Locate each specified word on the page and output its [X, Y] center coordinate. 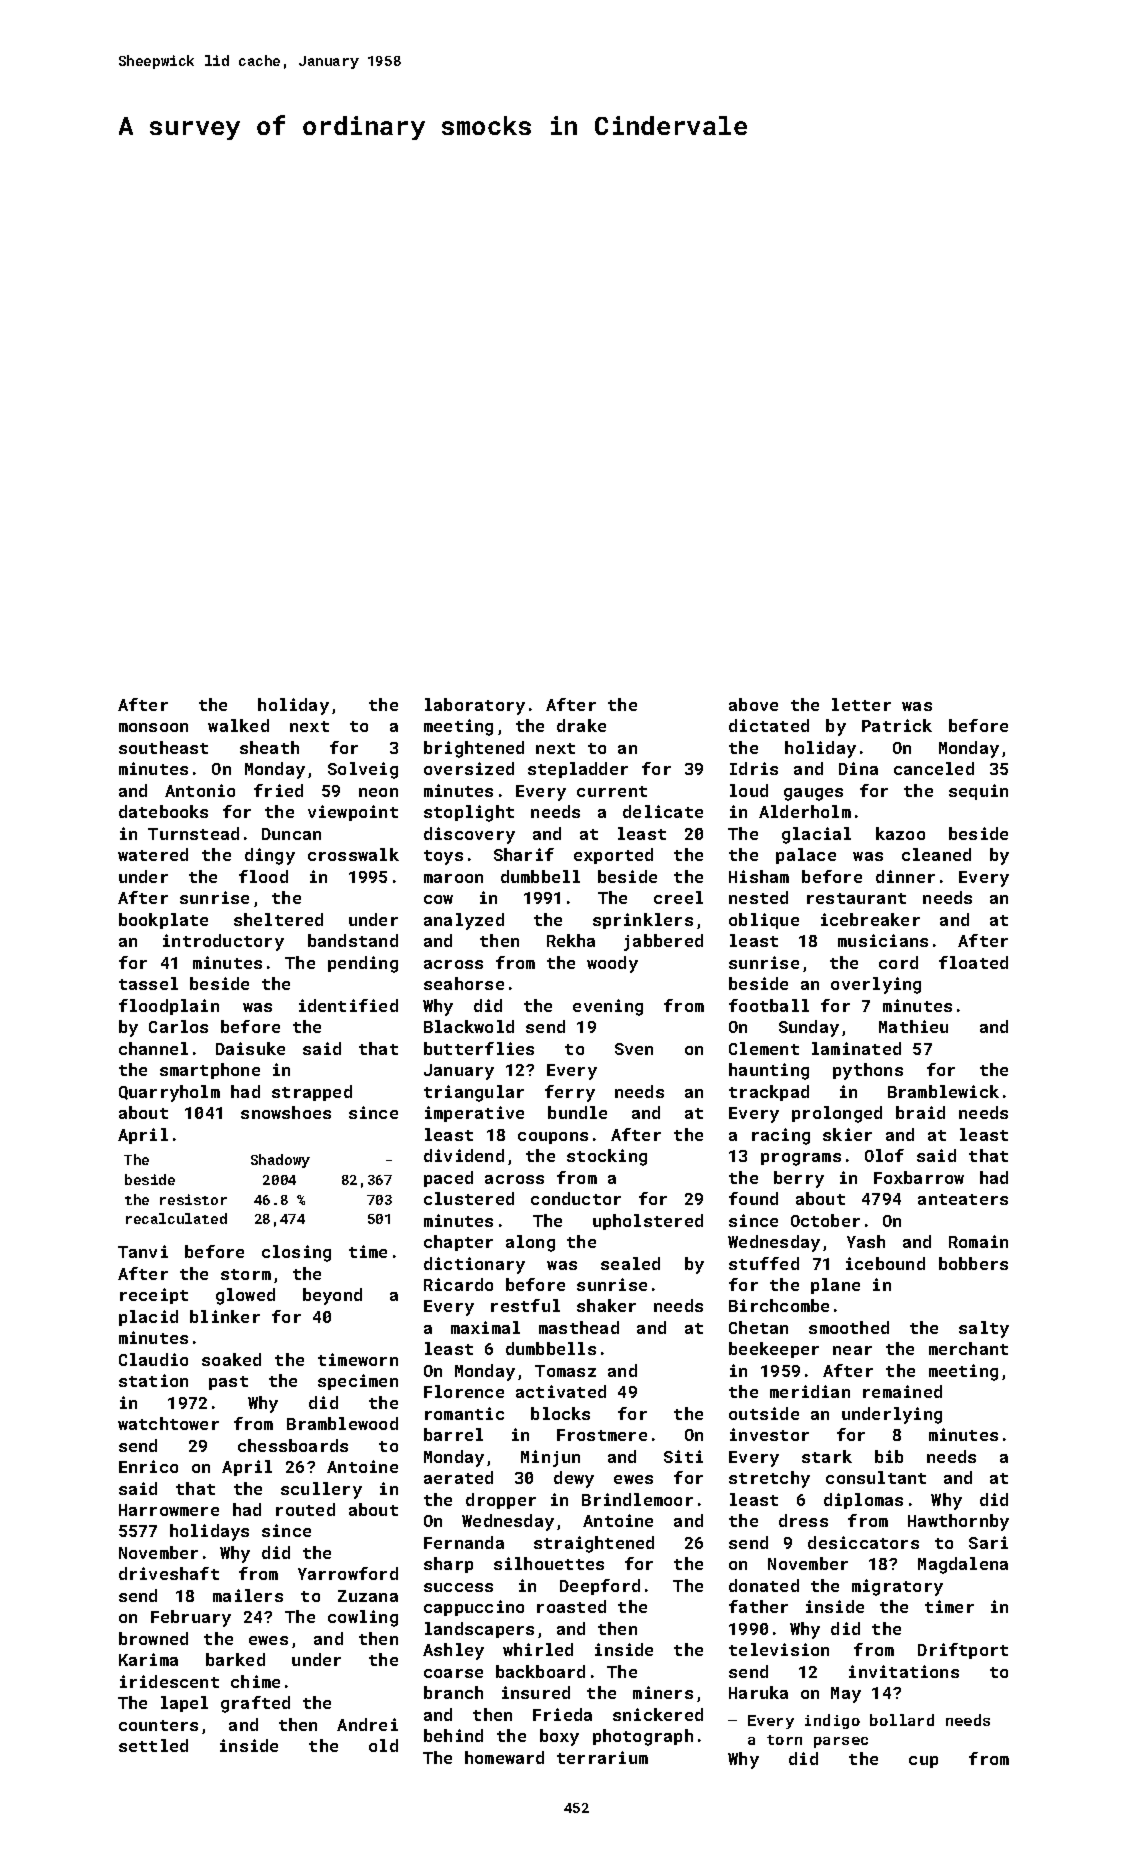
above [753, 704]
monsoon [153, 727]
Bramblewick [943, 1091]
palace [806, 856]
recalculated [176, 1218]
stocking [607, 1157]
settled [153, 1745]
